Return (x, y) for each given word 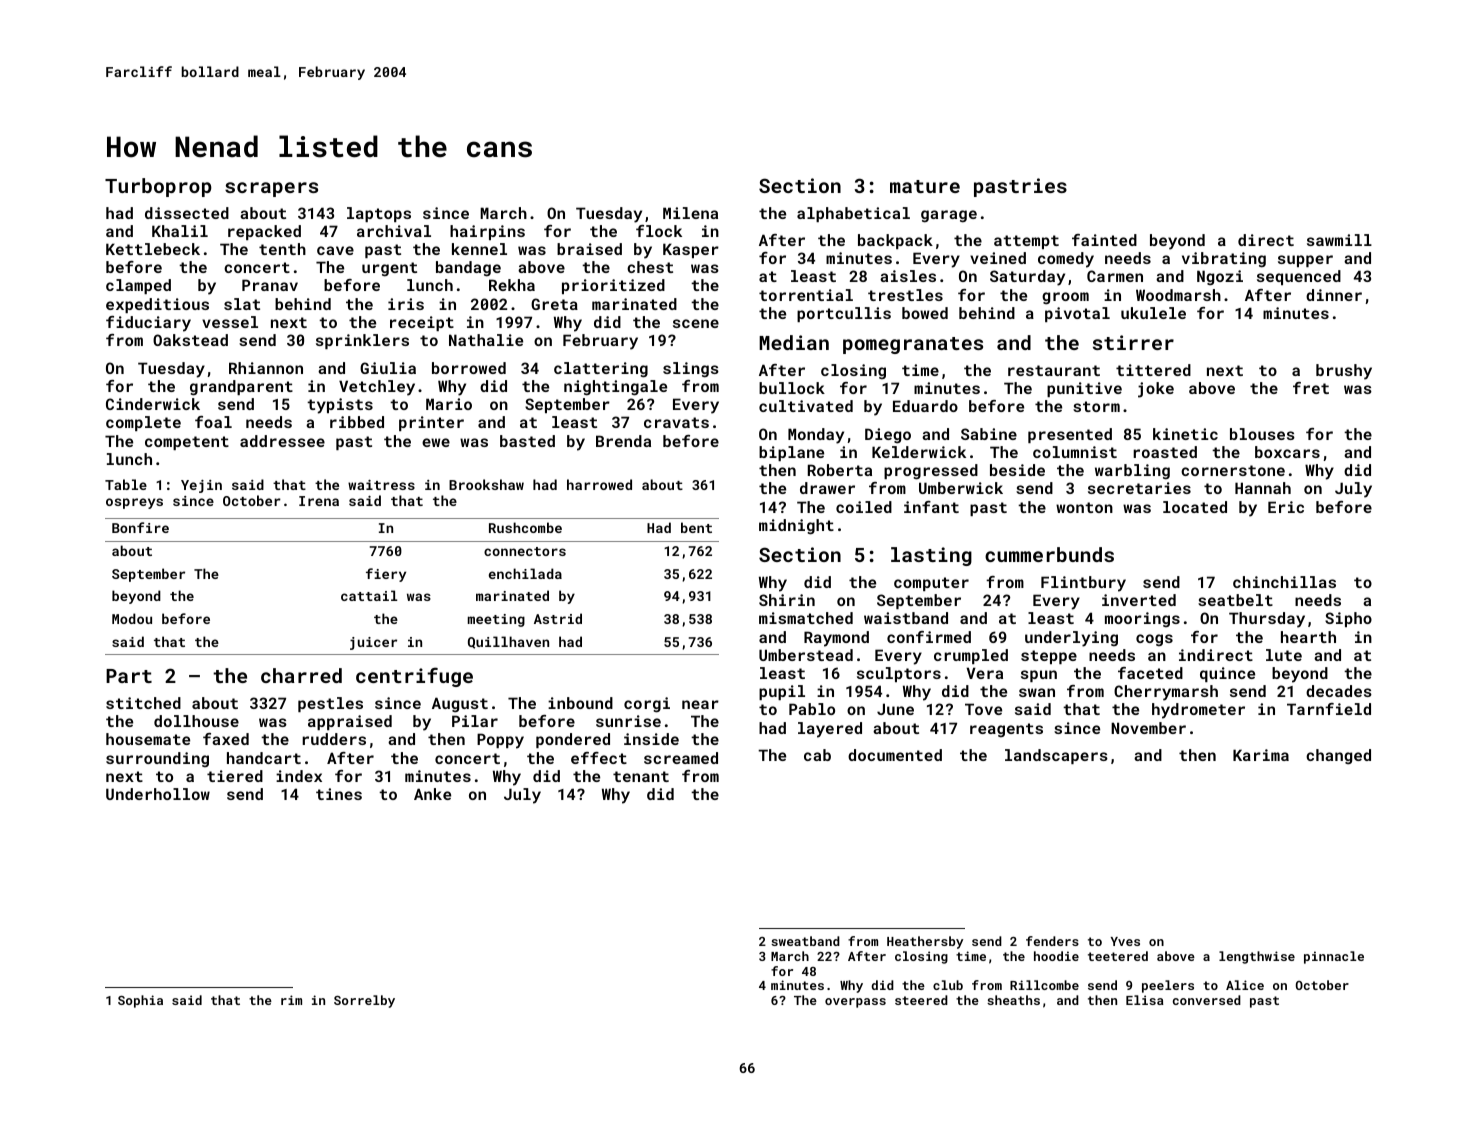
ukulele (1153, 313)
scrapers (271, 189)
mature (925, 186)
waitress (381, 485)
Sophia (140, 1001)
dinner (1334, 295)
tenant (641, 776)
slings (691, 370)
